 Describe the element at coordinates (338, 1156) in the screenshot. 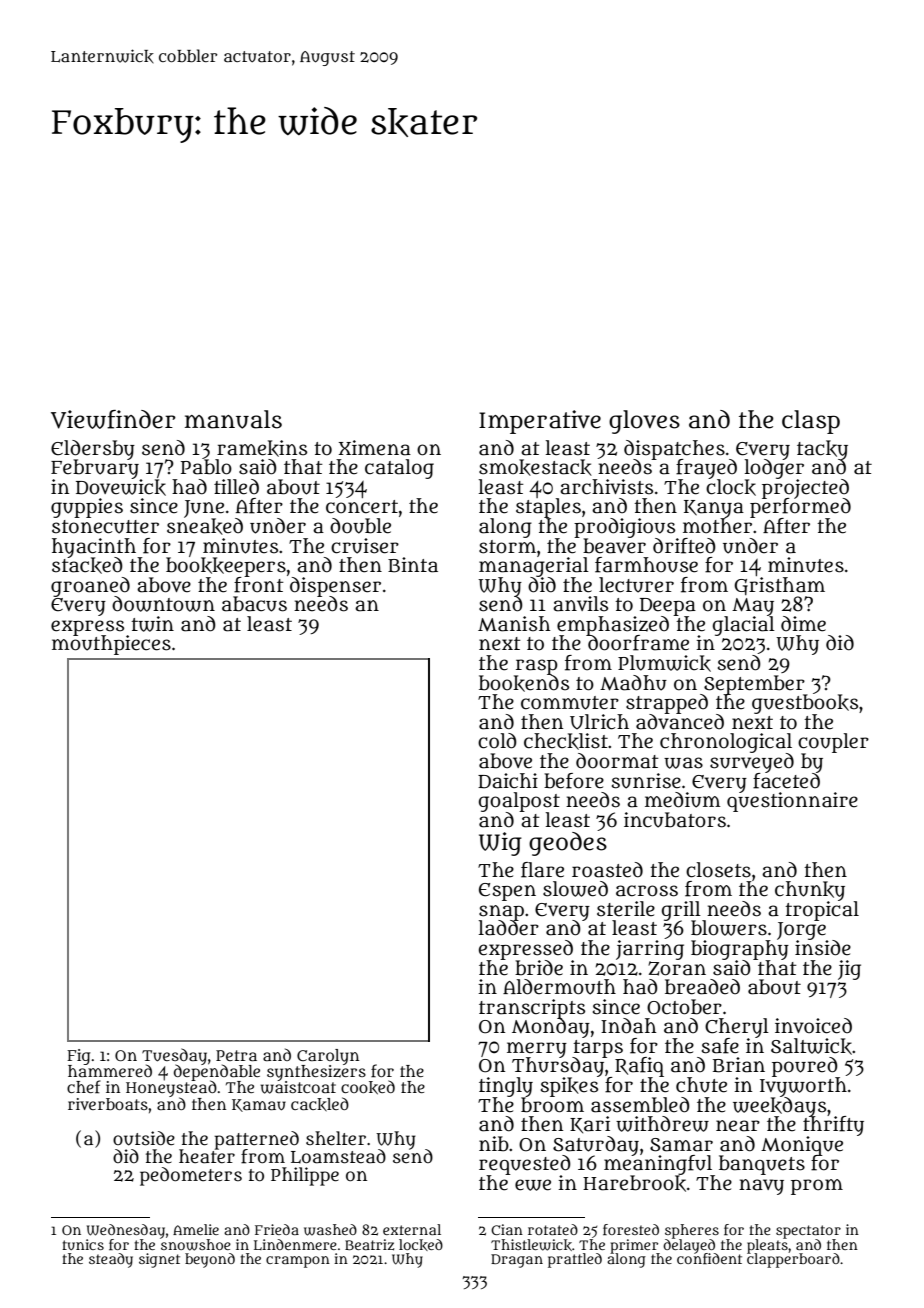

I see `Loamstead` at that location.
